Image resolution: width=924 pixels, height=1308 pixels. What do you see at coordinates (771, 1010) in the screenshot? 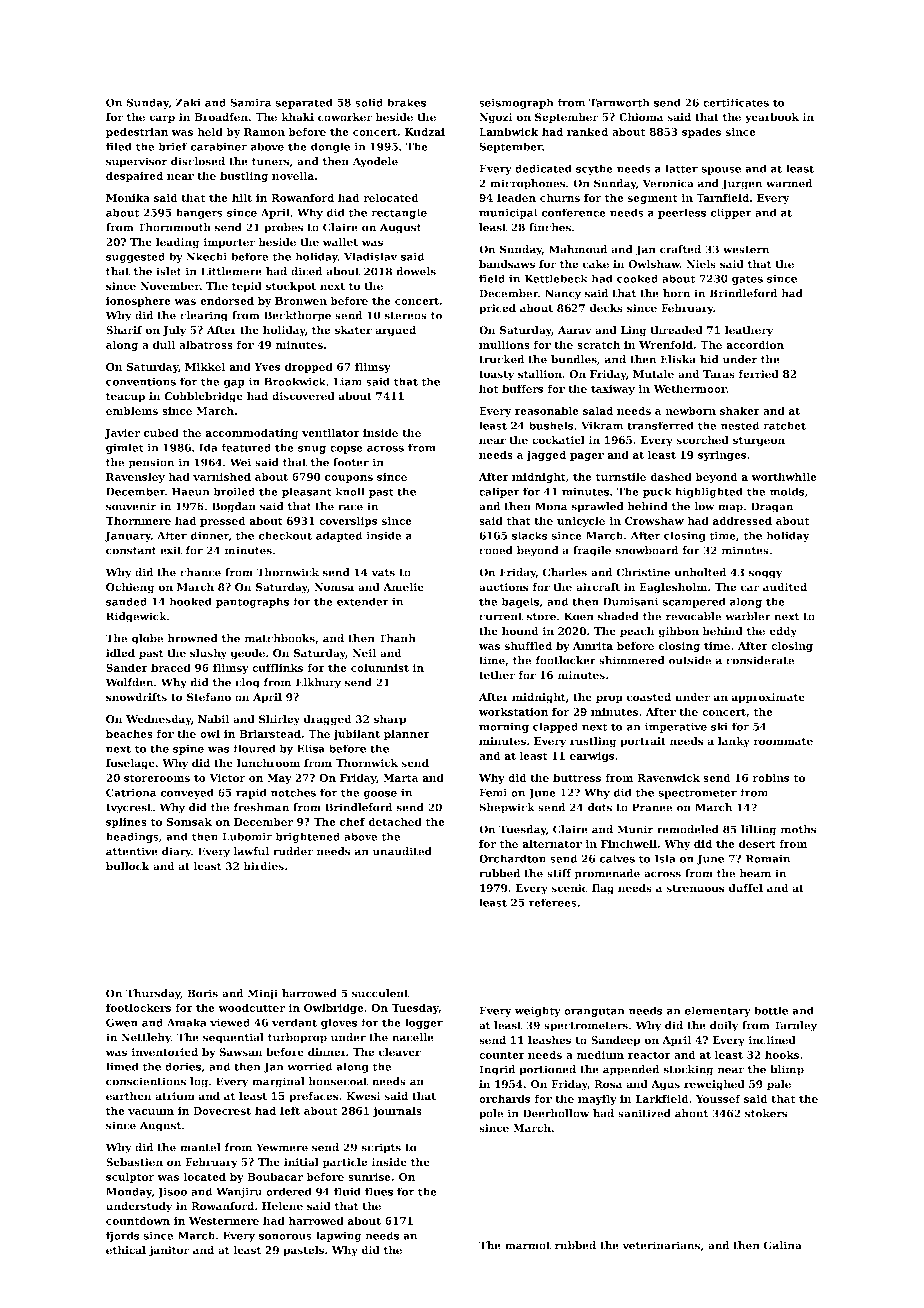
I see `bottle` at bounding box center [771, 1010].
